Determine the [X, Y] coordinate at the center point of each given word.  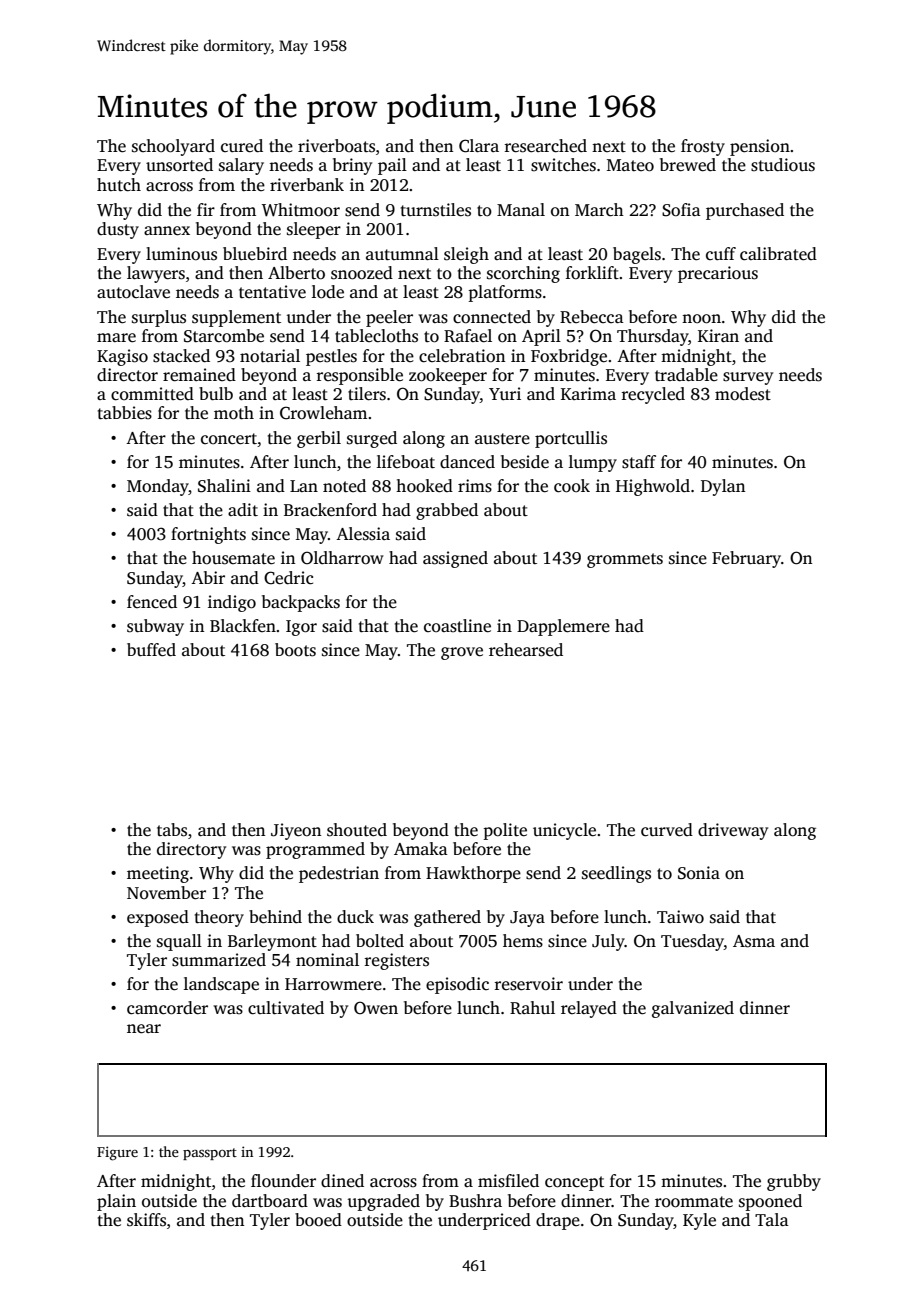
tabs [172, 830]
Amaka [421, 848]
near [144, 1029]
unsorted [179, 165]
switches [563, 165]
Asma [754, 941]
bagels [637, 255]
